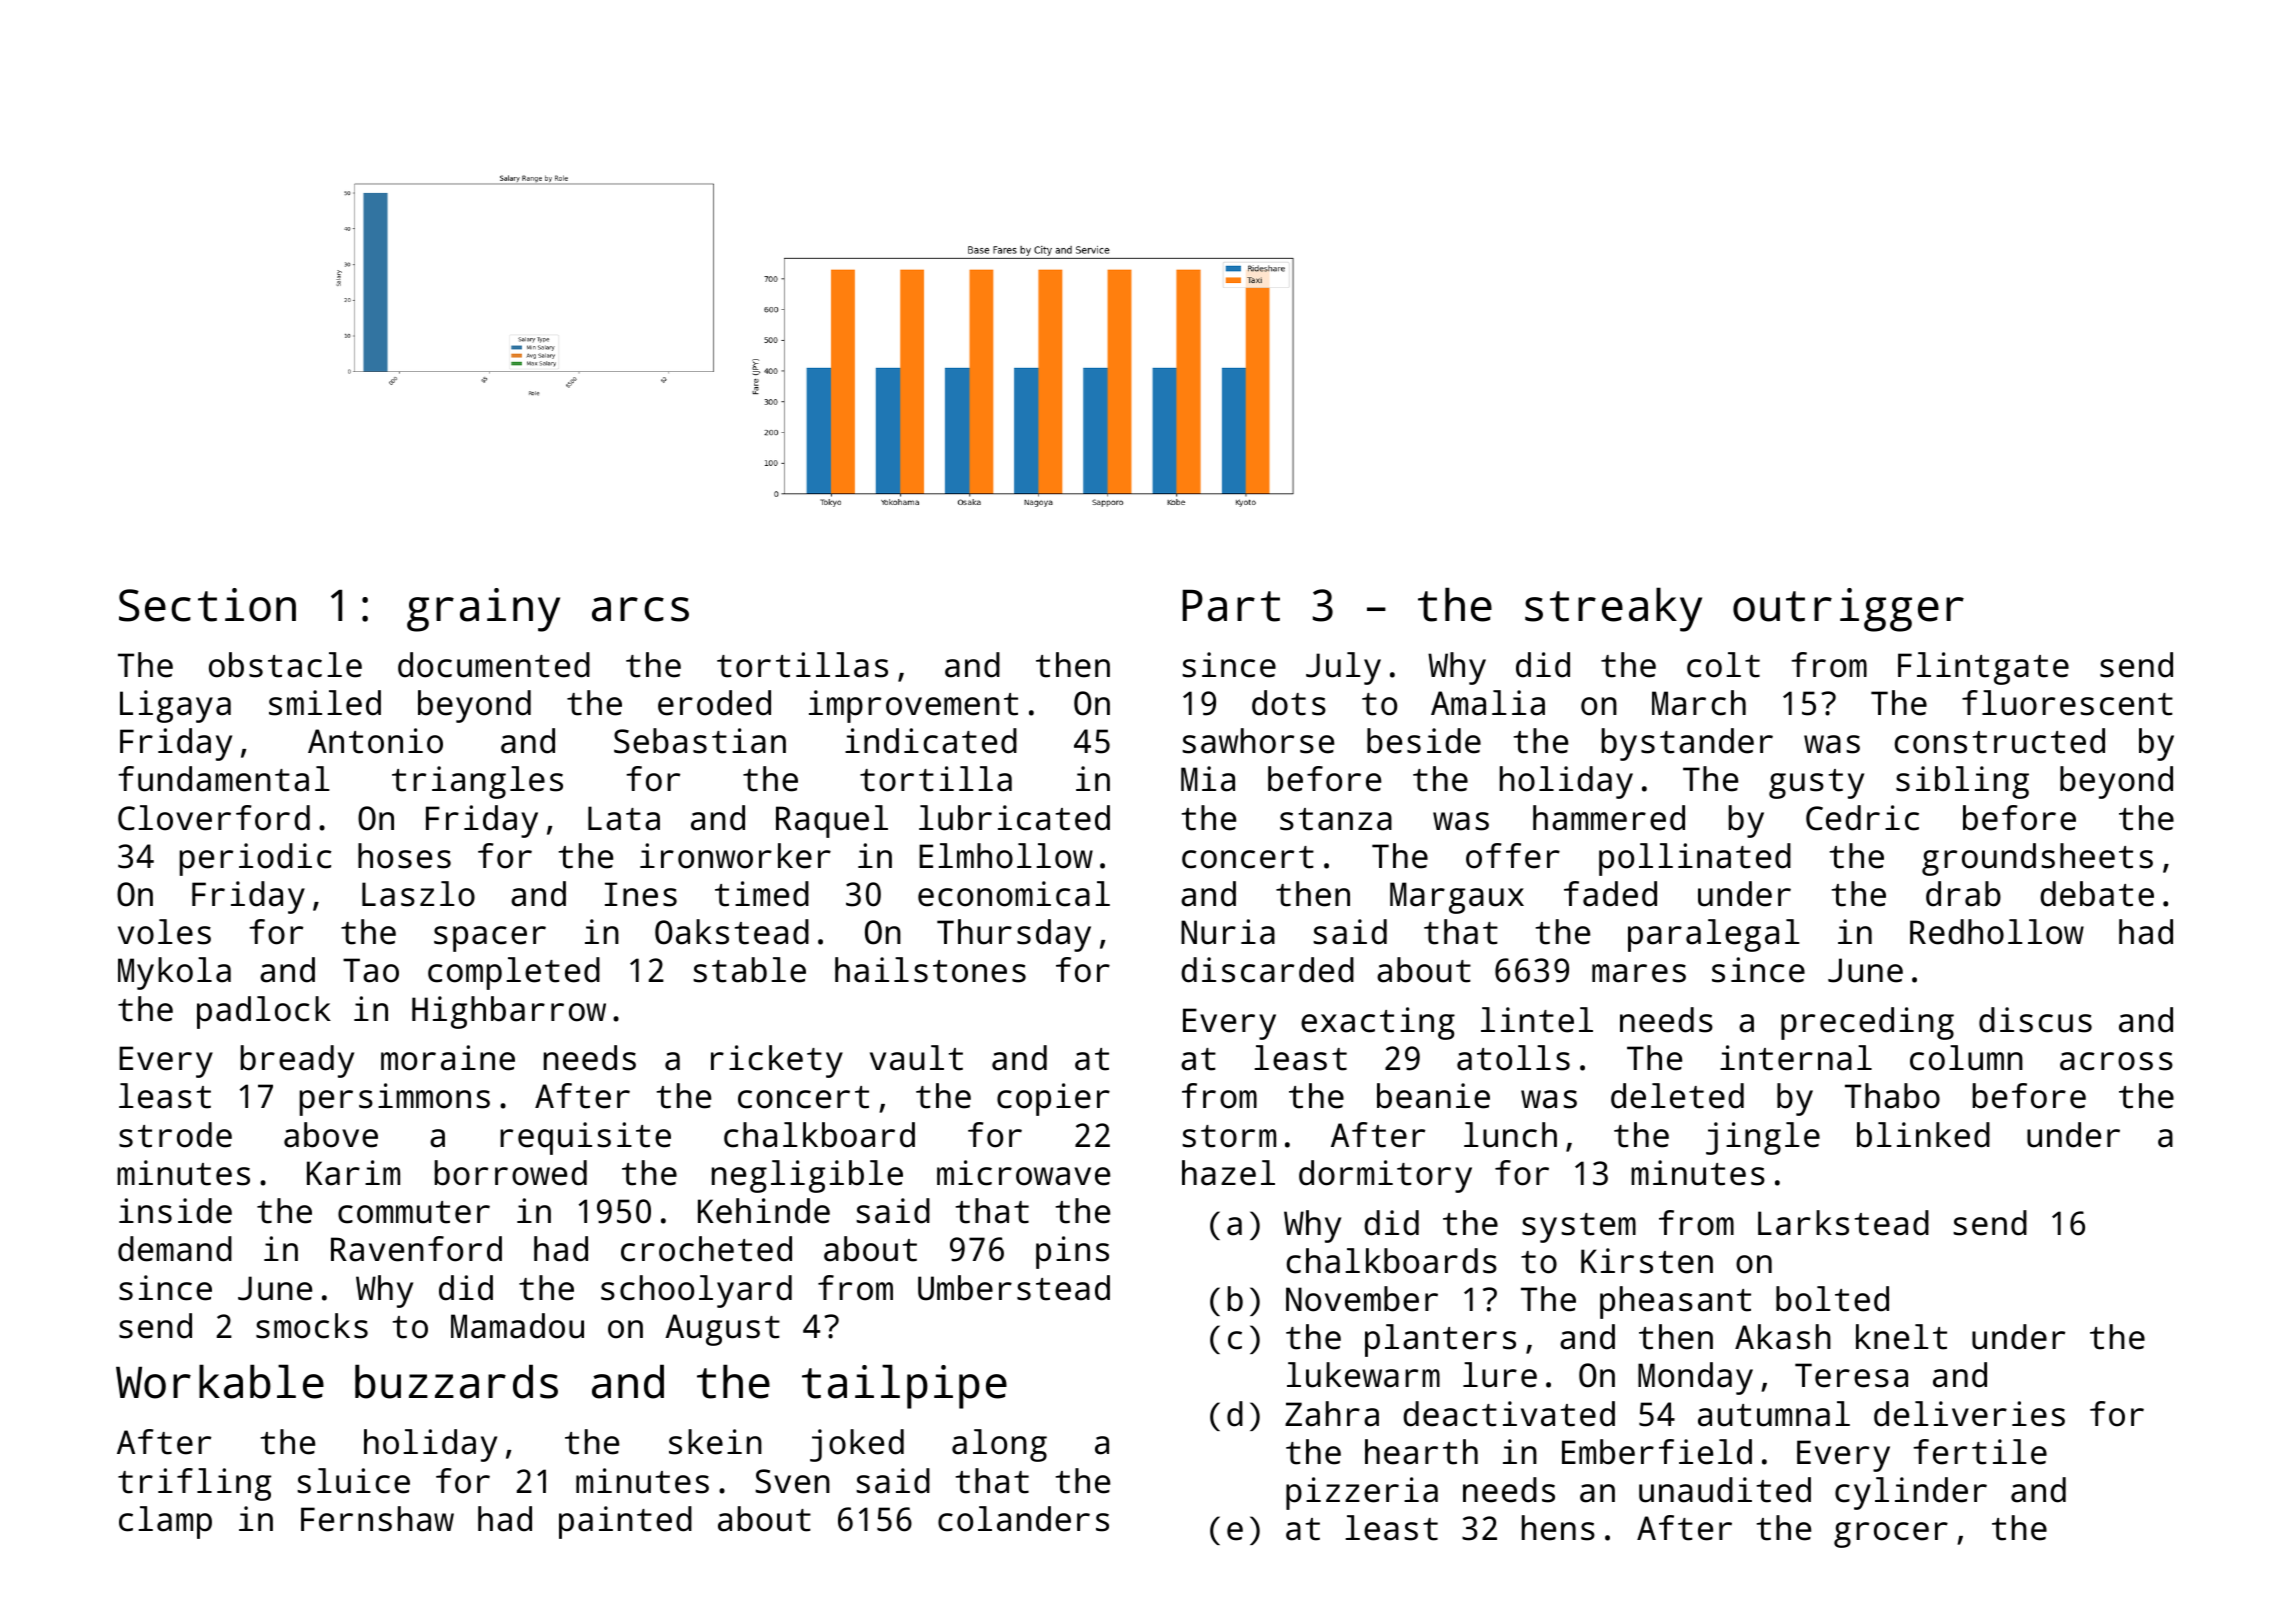 The height and width of the screenshot is (1620, 2292). Describe the element at coordinates (1231, 606) in the screenshot. I see `Part` at that location.
